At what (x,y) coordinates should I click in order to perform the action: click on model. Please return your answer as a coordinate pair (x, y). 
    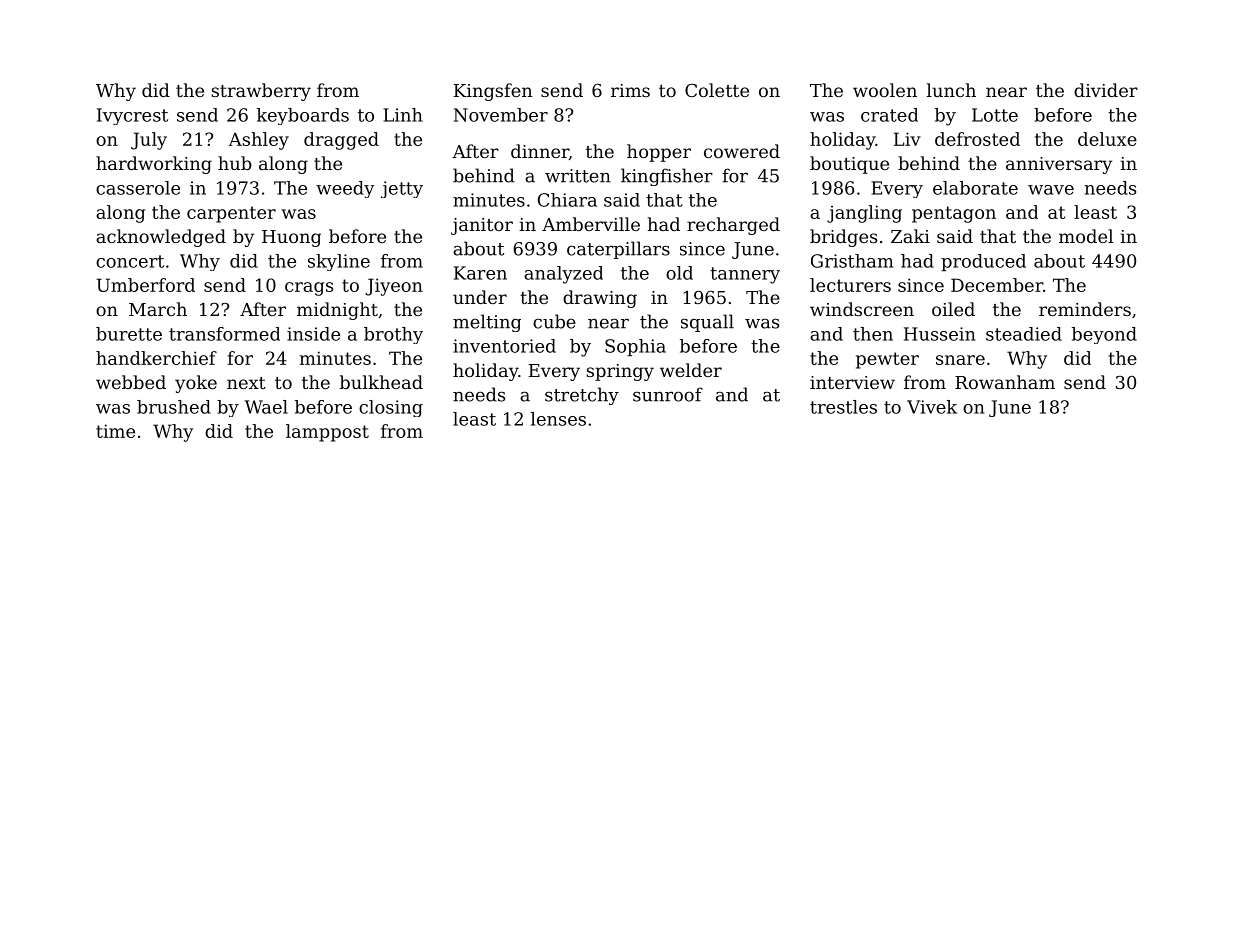
    Looking at the image, I should click on (1086, 236).
